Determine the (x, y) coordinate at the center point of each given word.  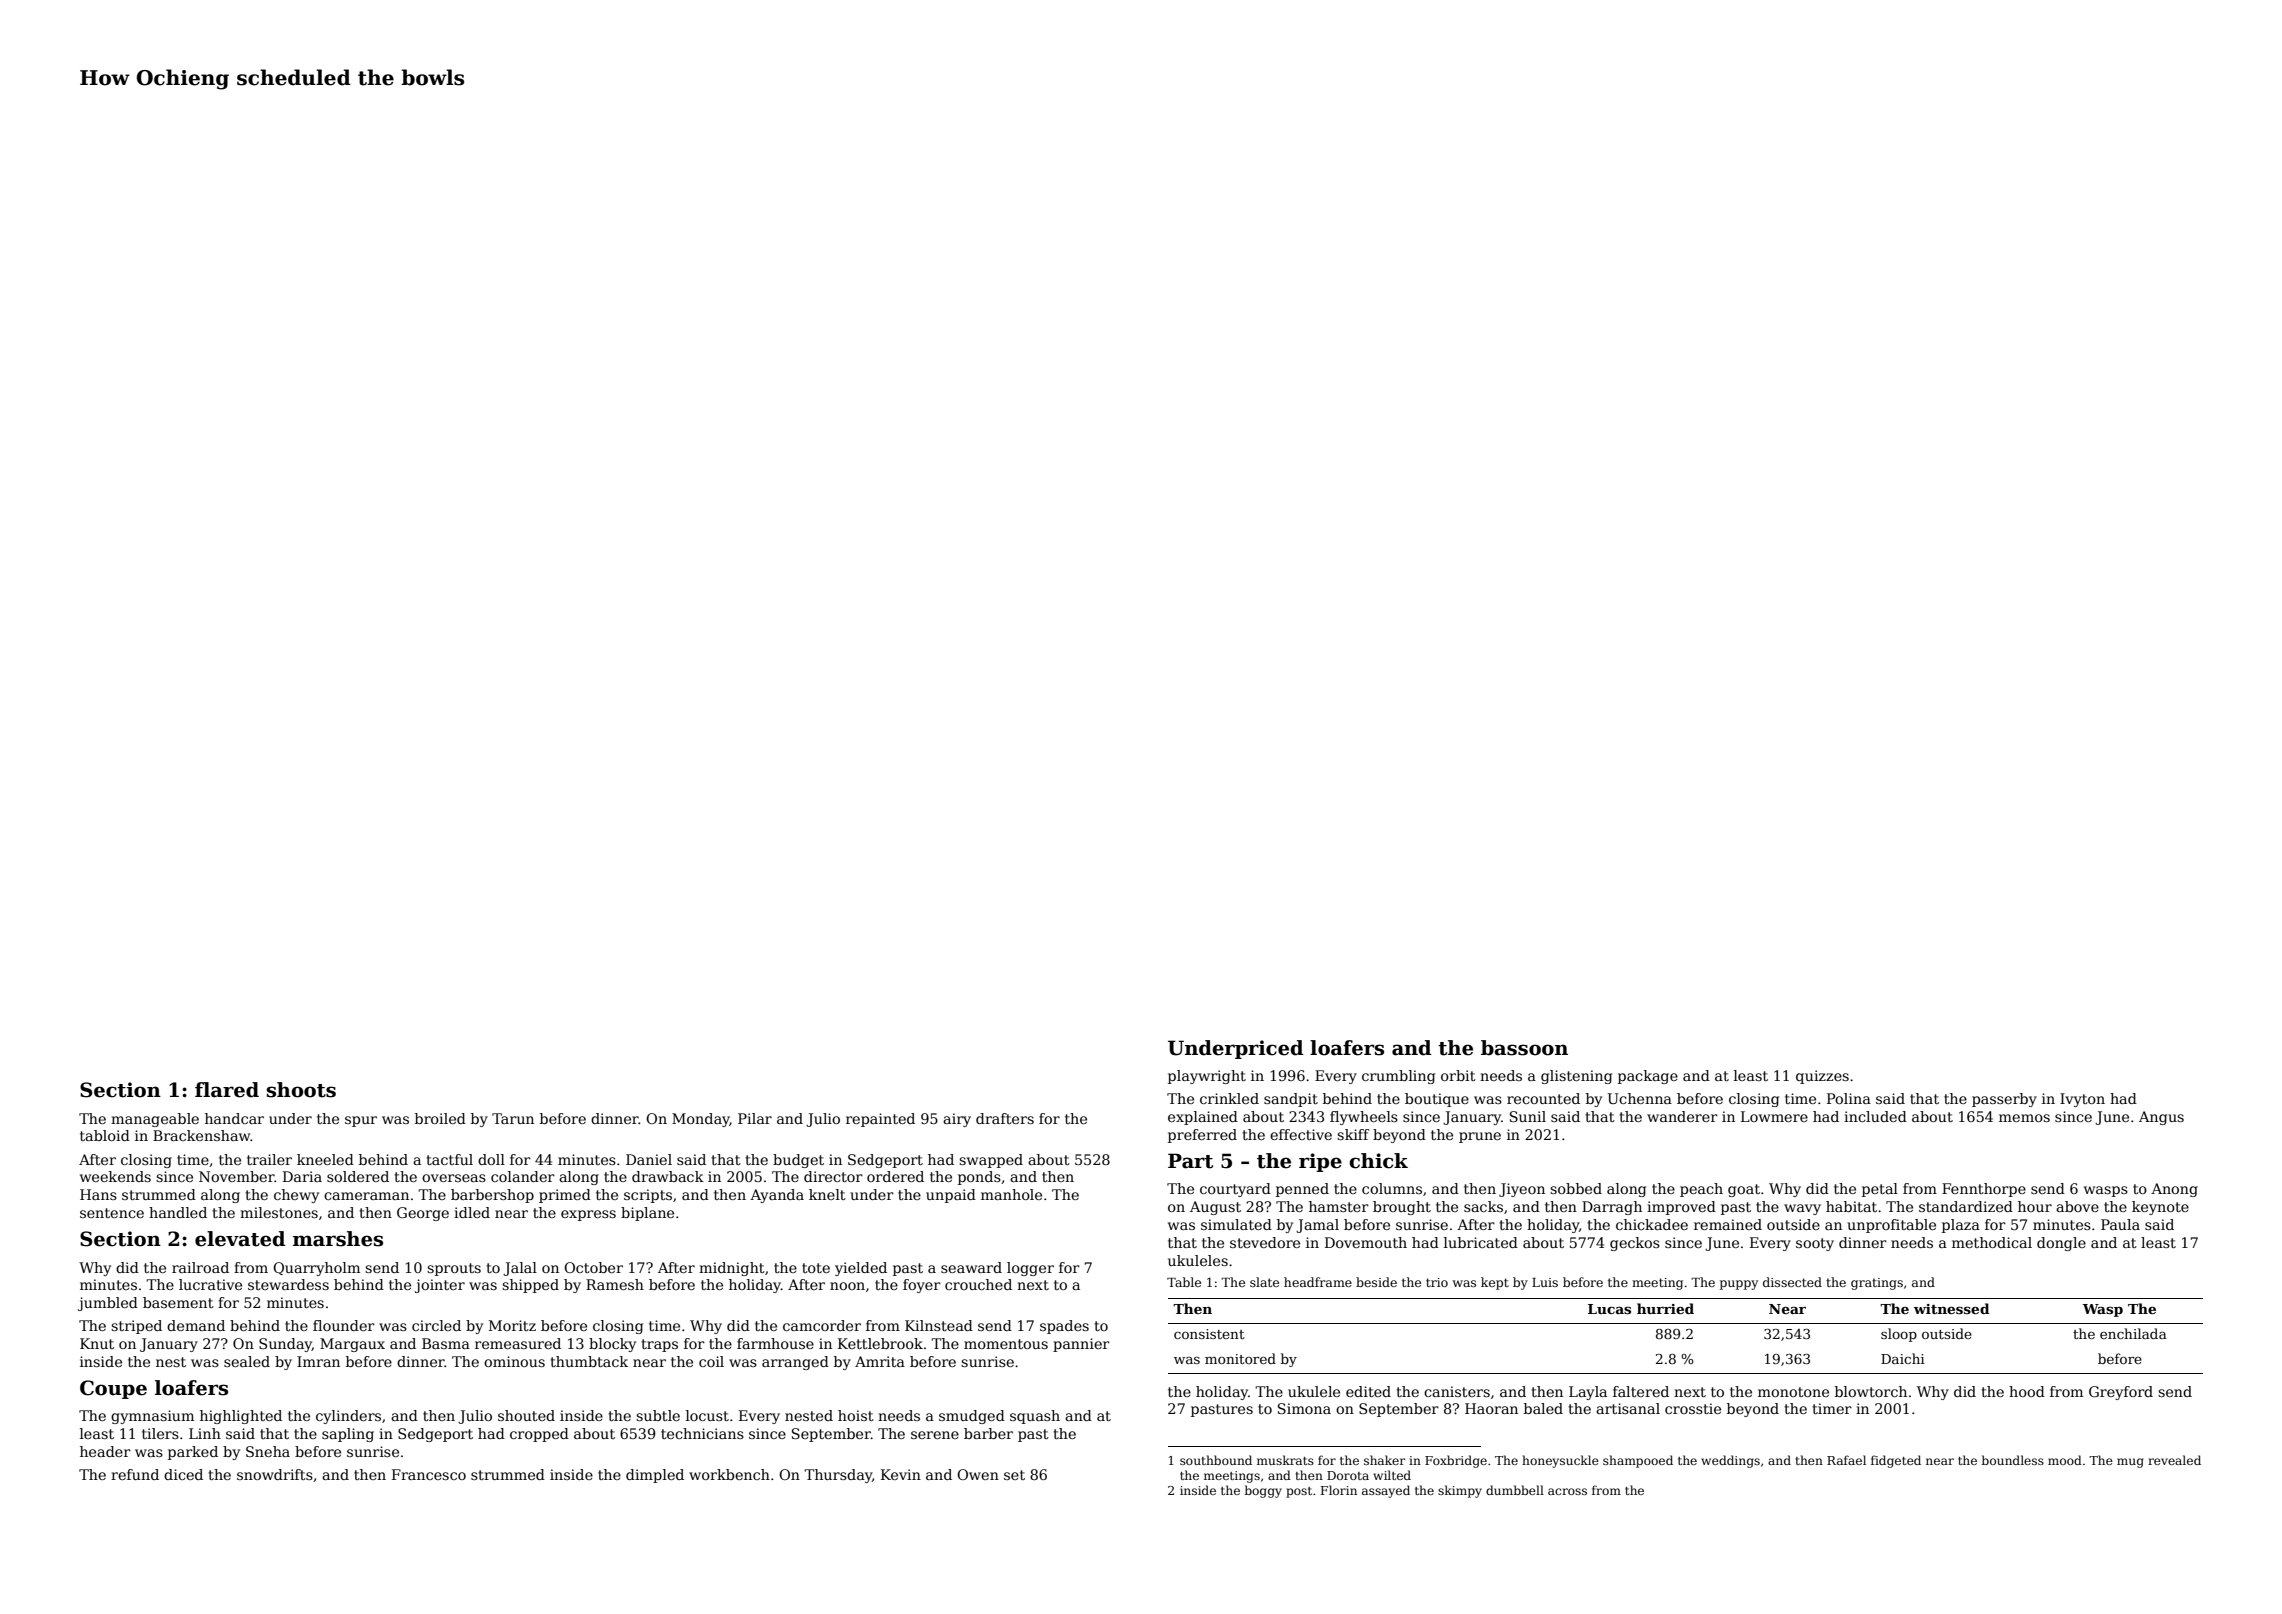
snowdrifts (275, 1474)
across (1567, 1491)
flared (227, 1090)
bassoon (1524, 1048)
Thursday (838, 1476)
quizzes (1822, 1077)
